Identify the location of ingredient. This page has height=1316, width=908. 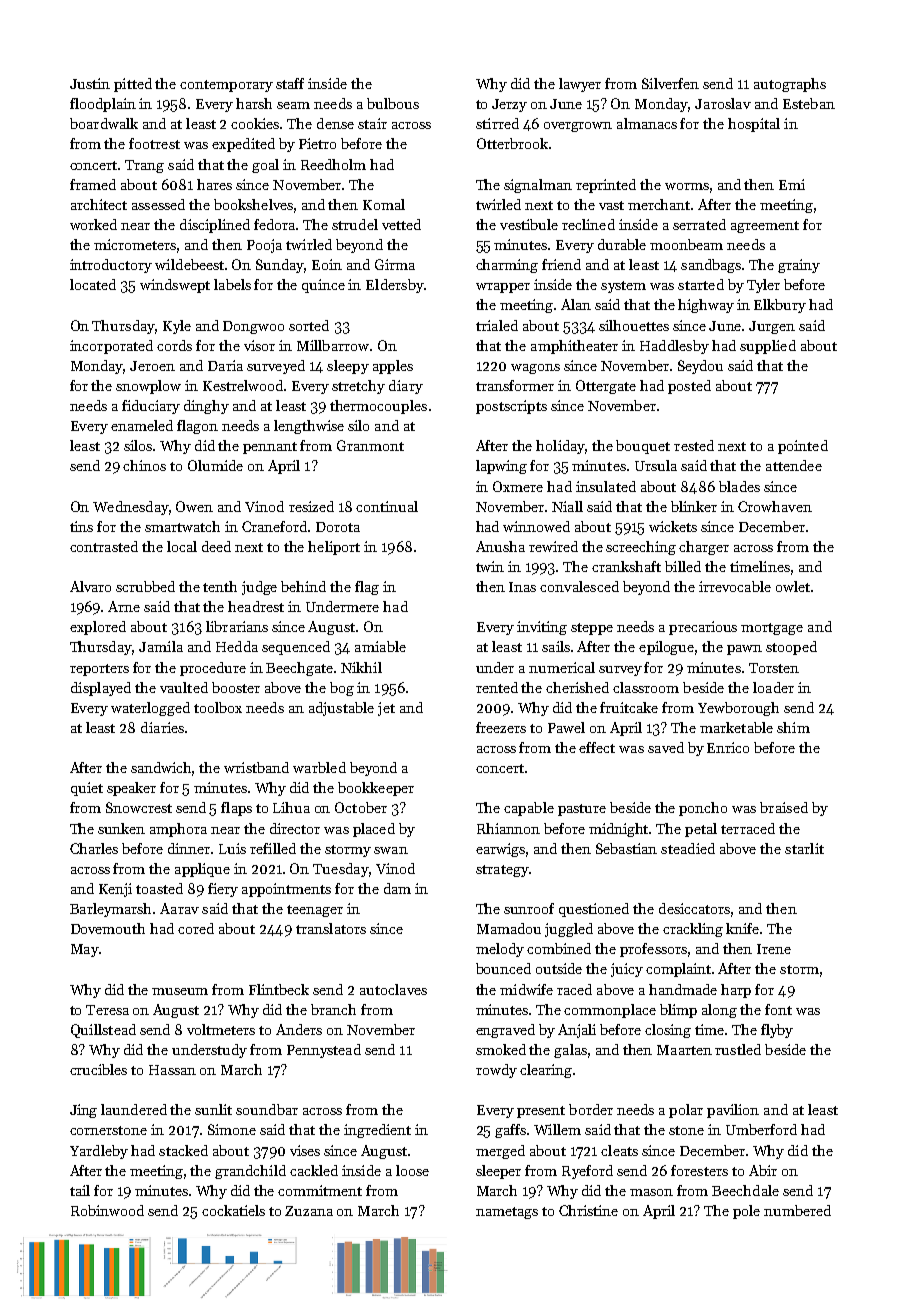
(377, 1131).
